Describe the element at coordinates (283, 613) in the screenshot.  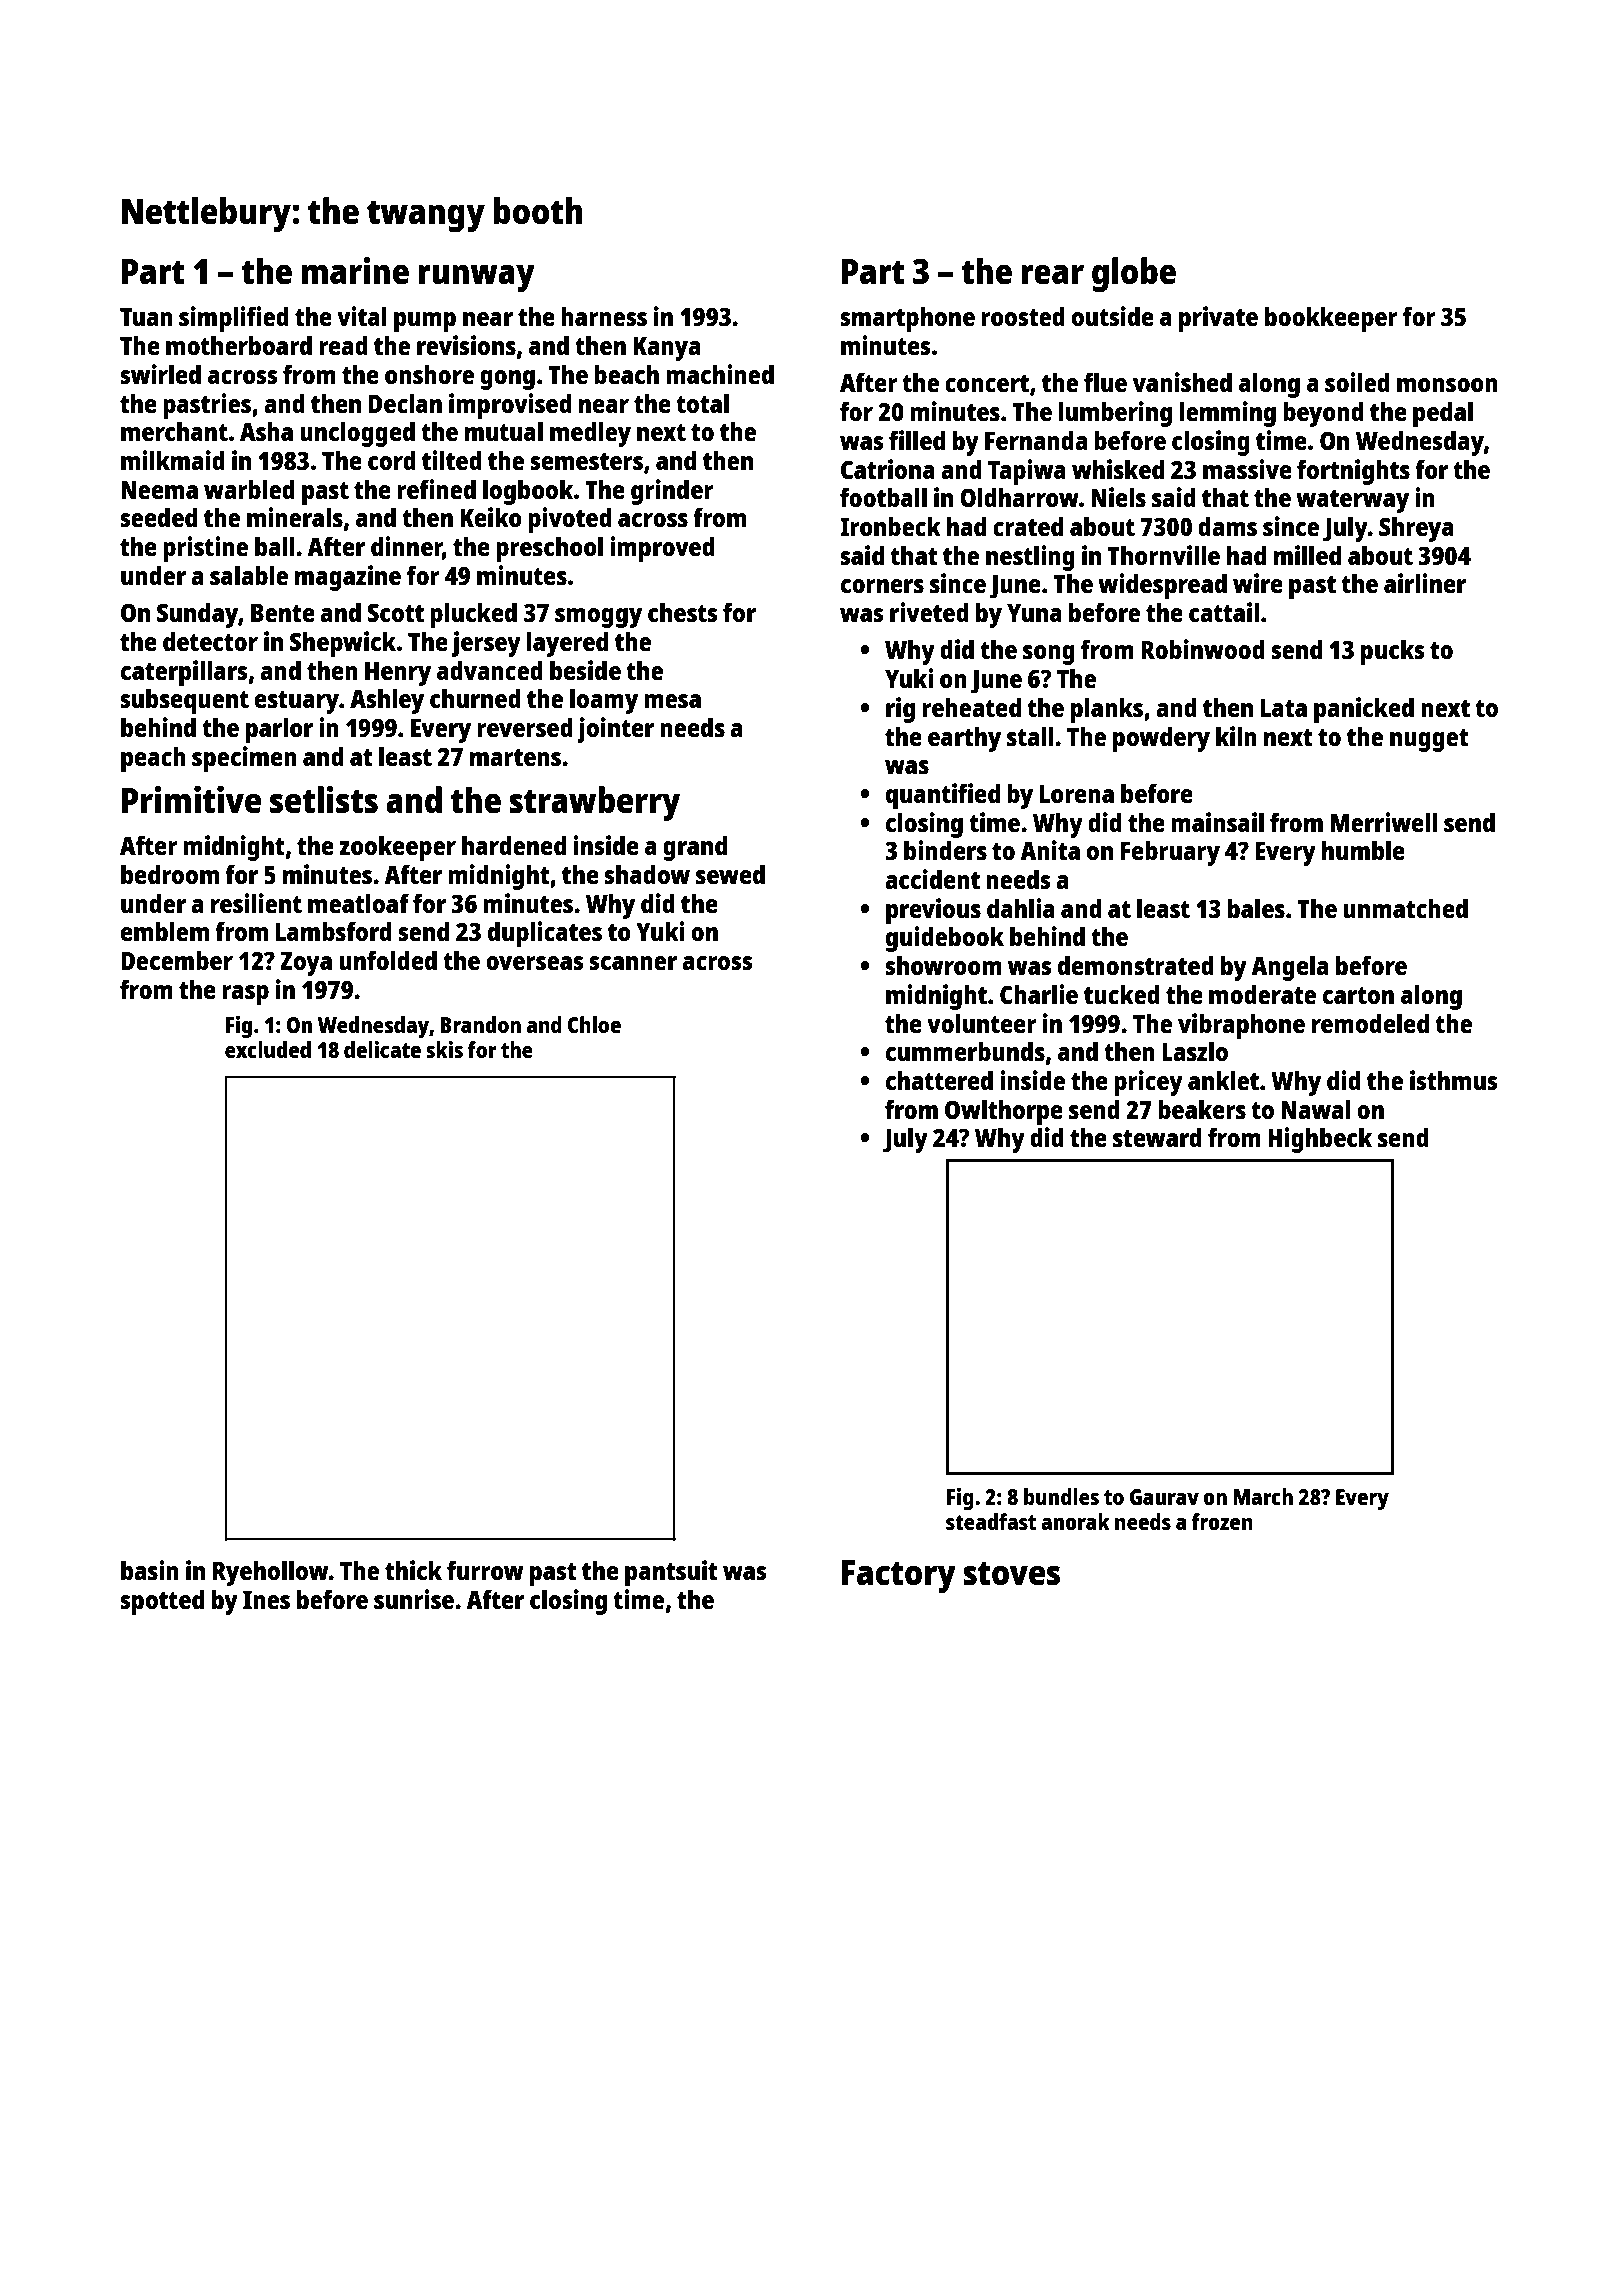
I see `Bente` at that location.
